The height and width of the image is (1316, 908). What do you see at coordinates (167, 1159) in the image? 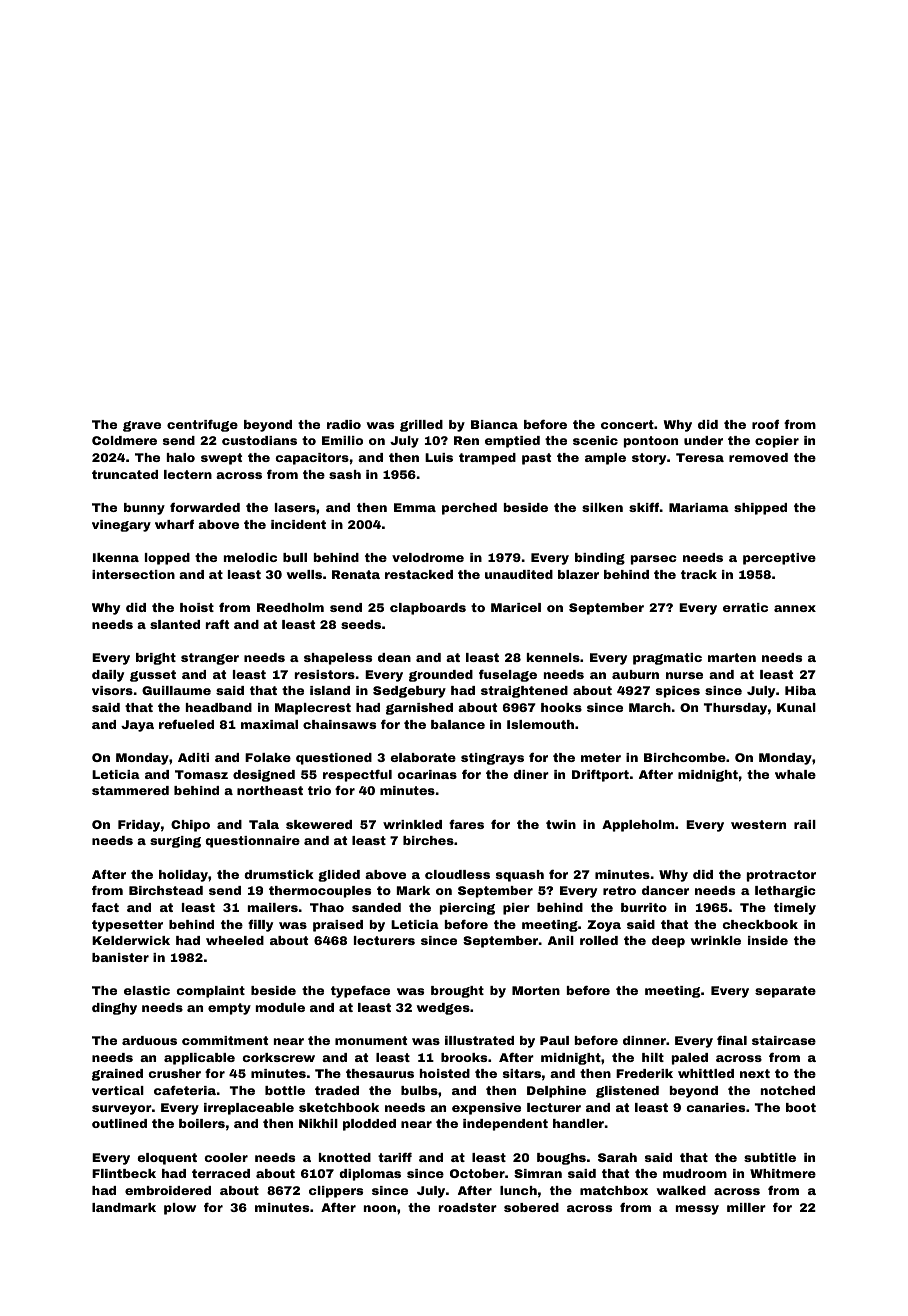
I see `eloquent` at bounding box center [167, 1159].
